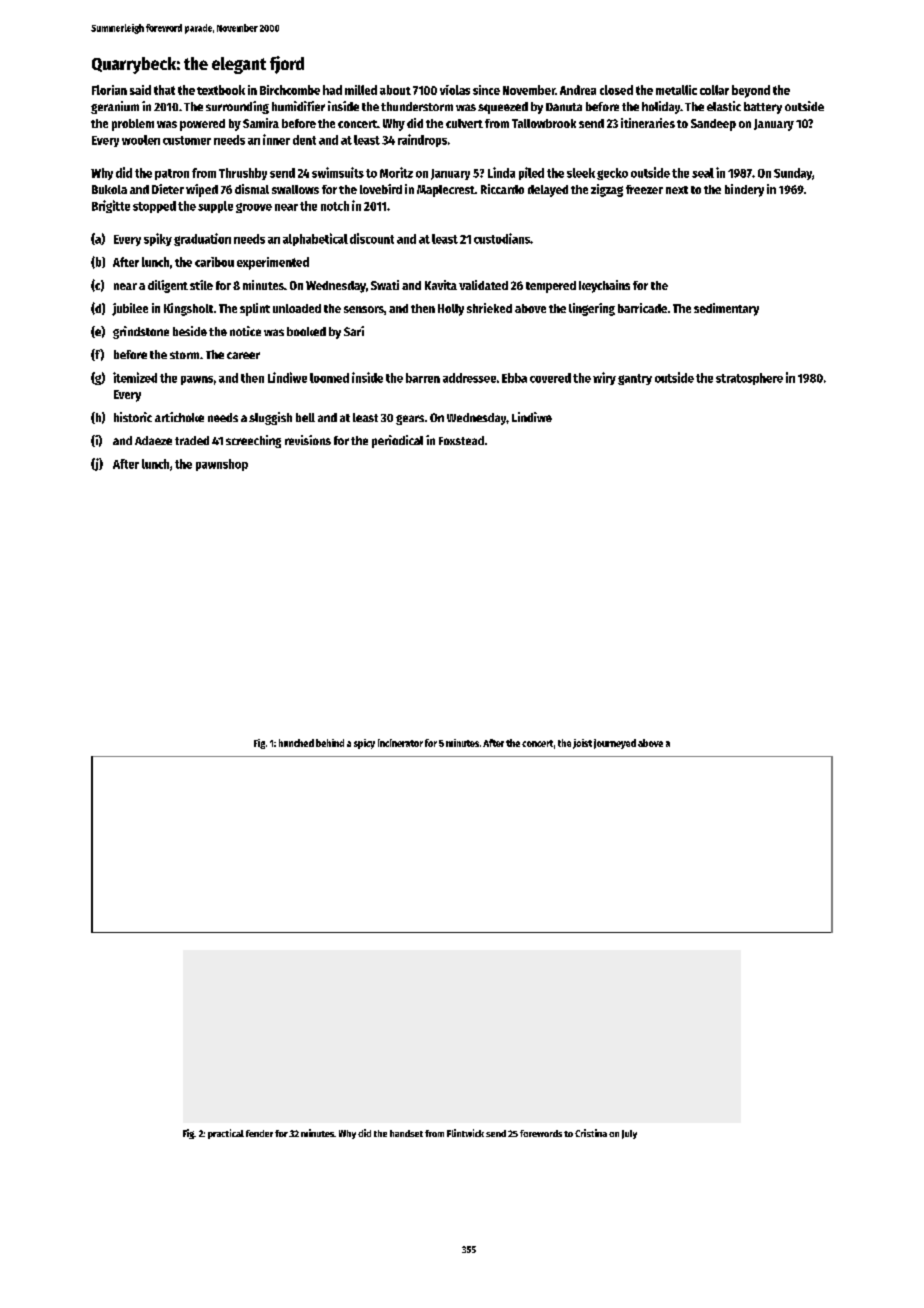  Describe the element at coordinates (501, 172) in the screenshot. I see `Linda` at that location.
